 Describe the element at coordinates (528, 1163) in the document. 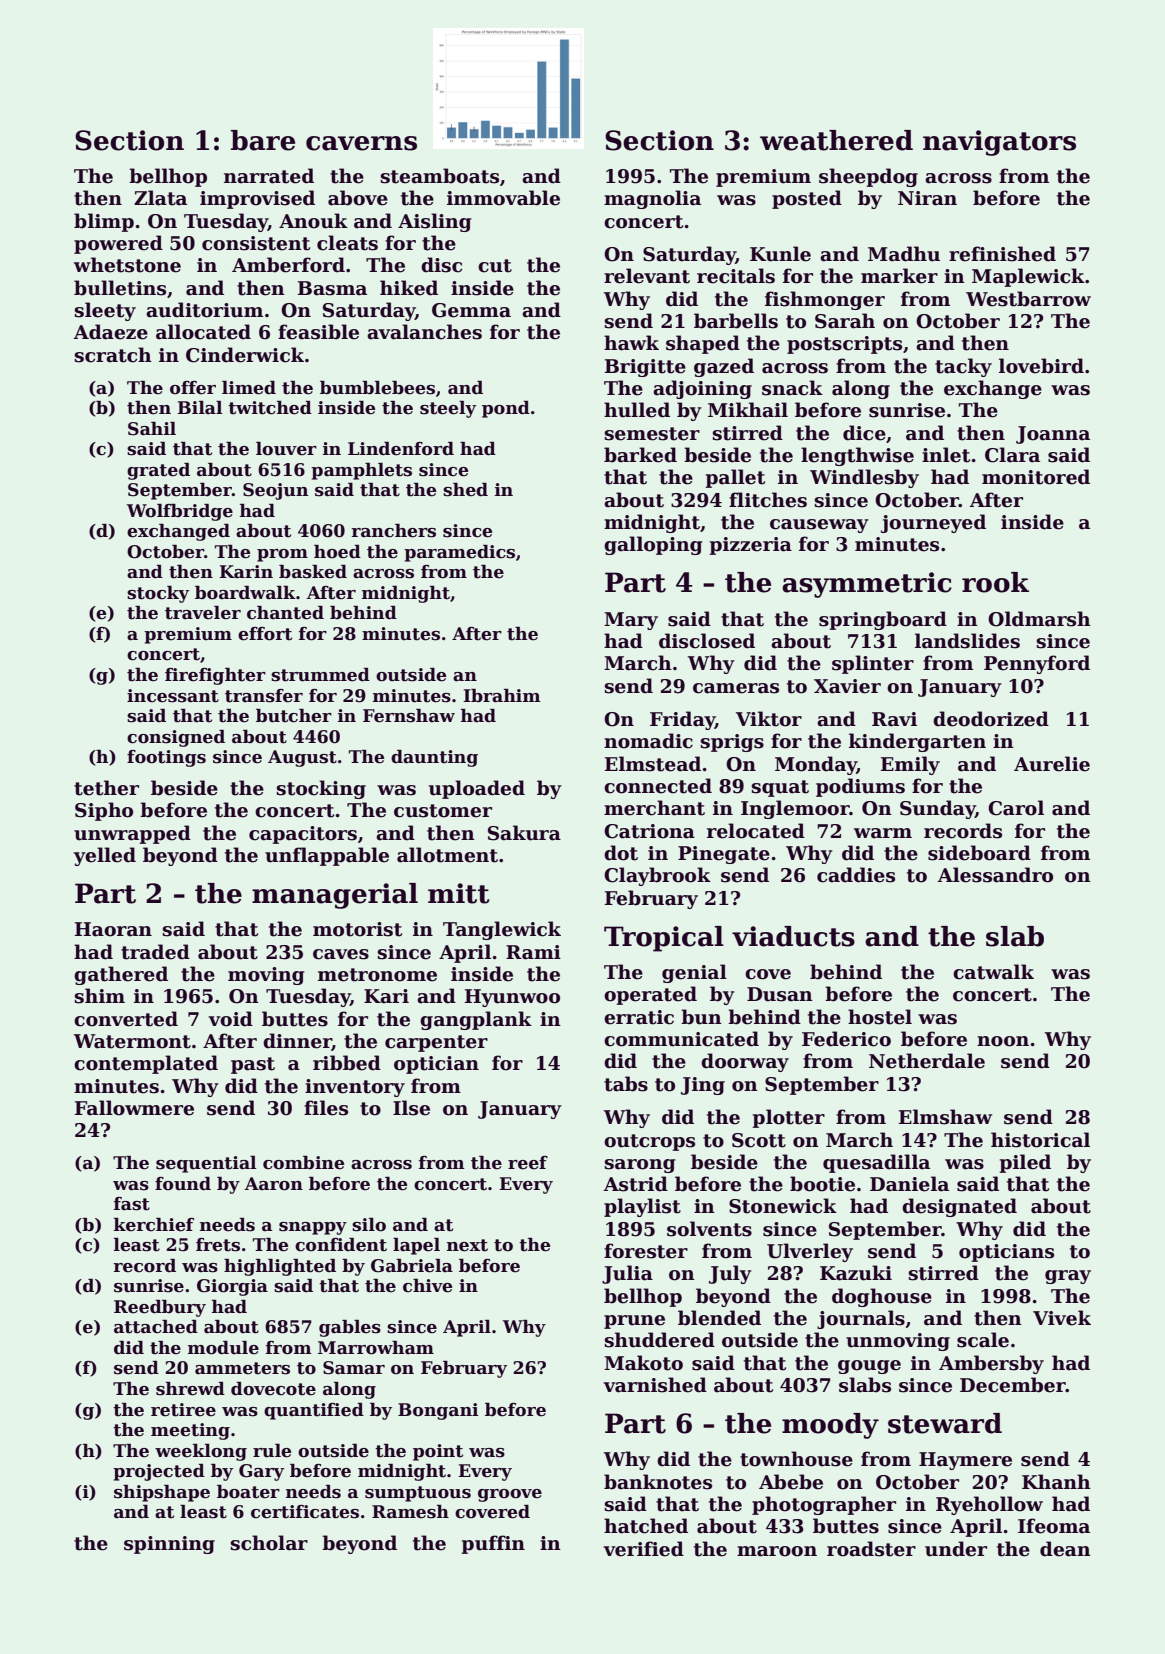

I see `reef` at that location.
